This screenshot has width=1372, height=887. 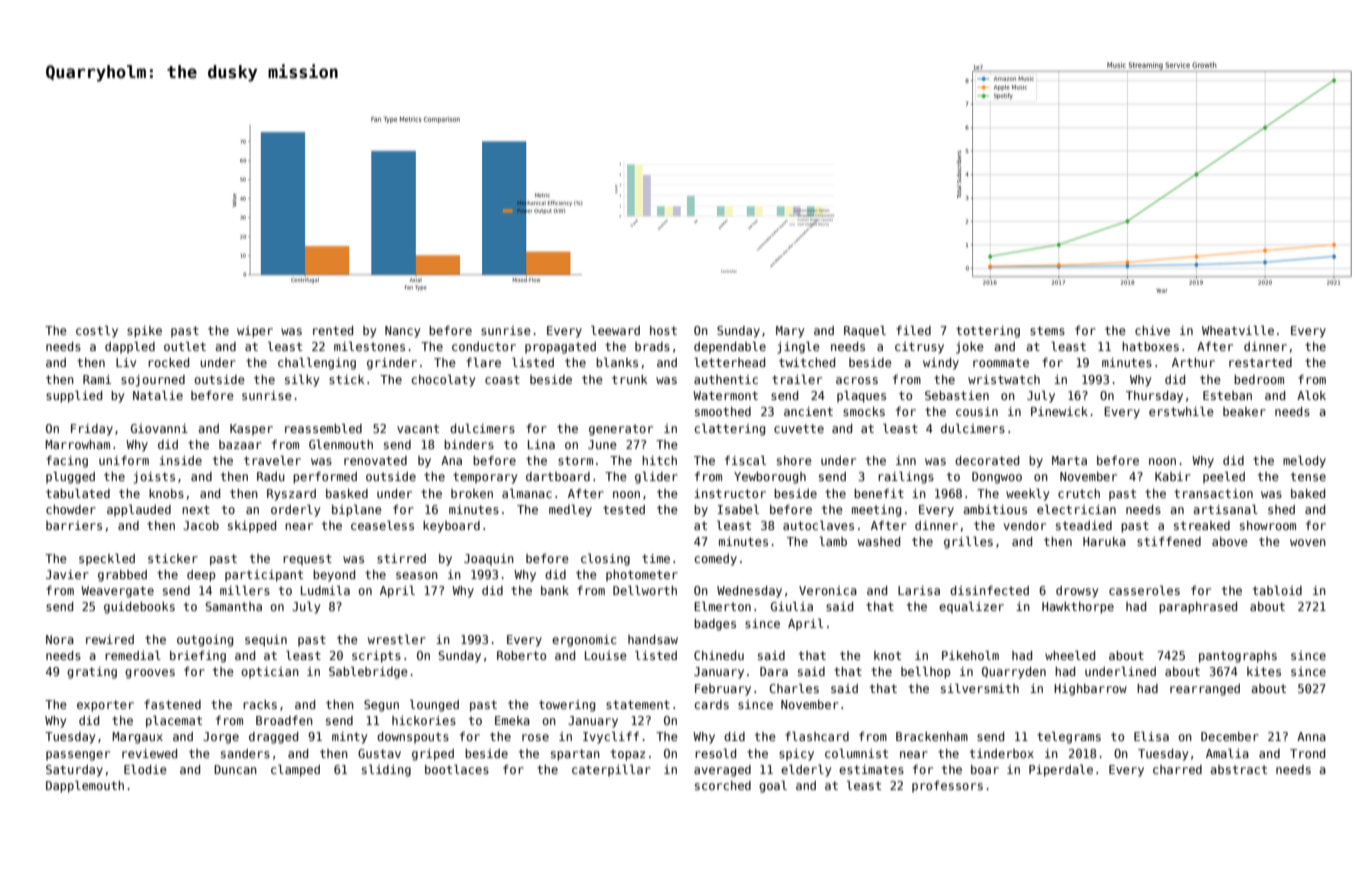 I want to click on facing, so click(x=67, y=462).
